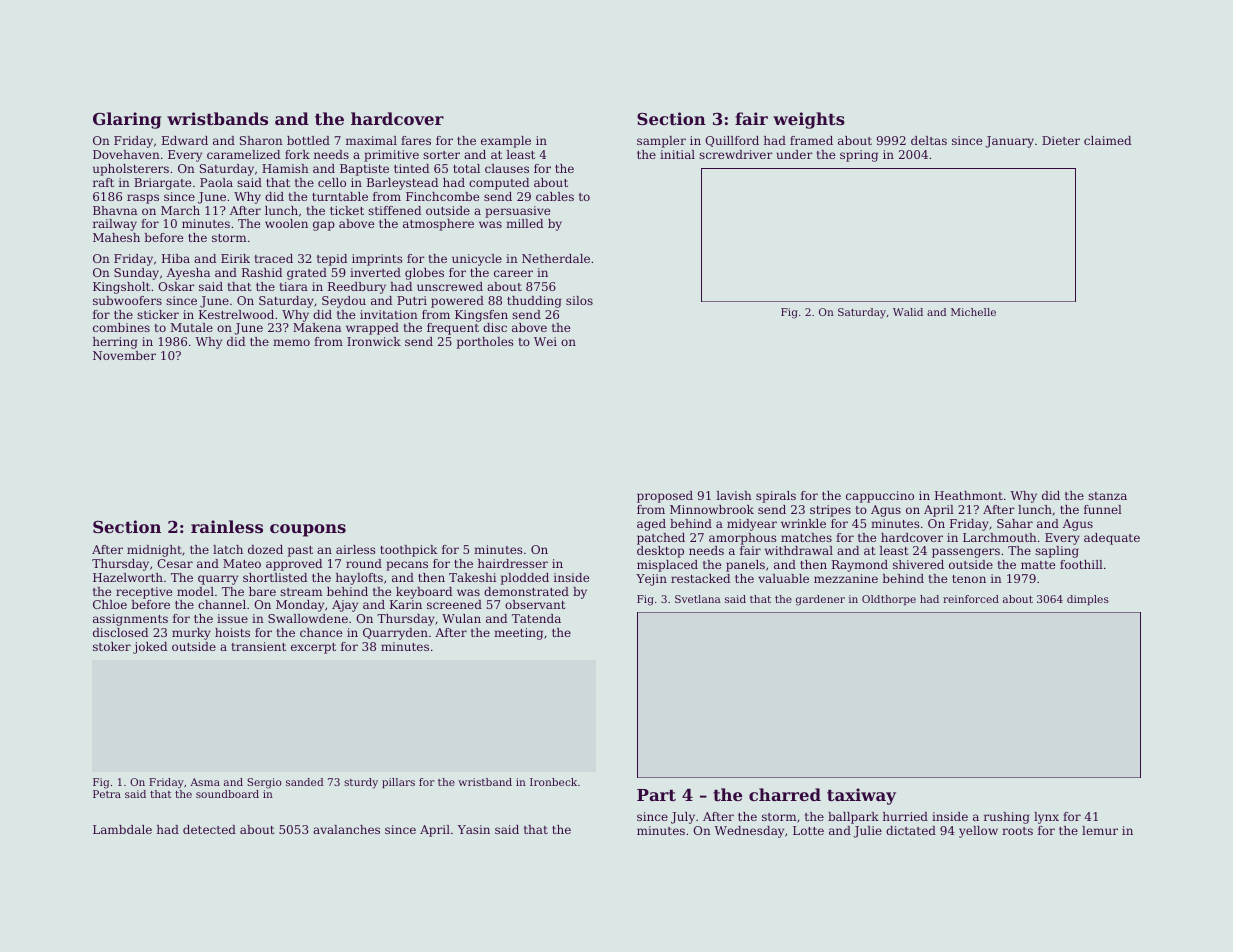 The height and width of the screenshot is (952, 1233). Describe the element at coordinates (176, 258) in the screenshot. I see `Hiba` at that location.
